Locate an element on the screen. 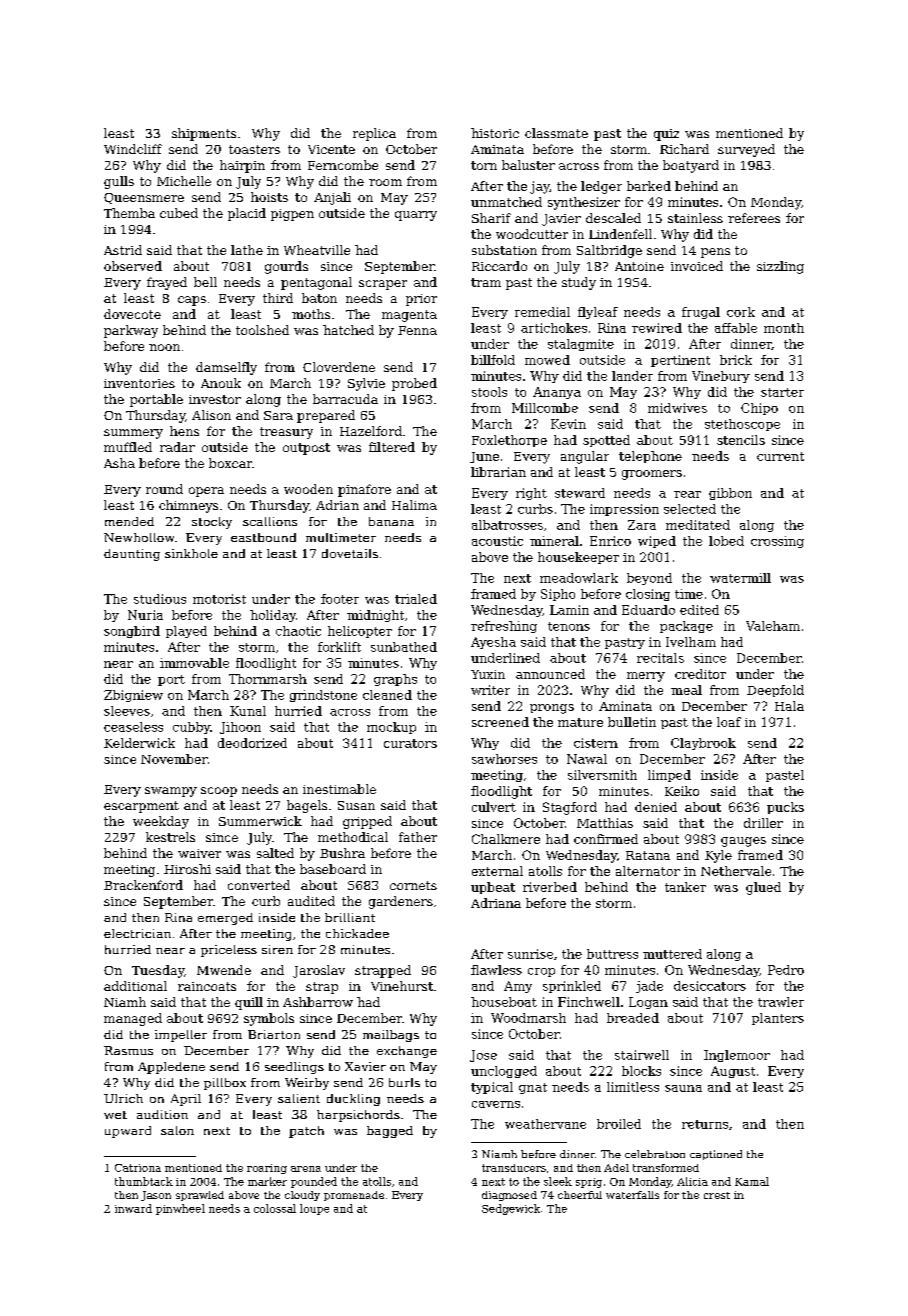  Zara is located at coordinates (642, 525).
